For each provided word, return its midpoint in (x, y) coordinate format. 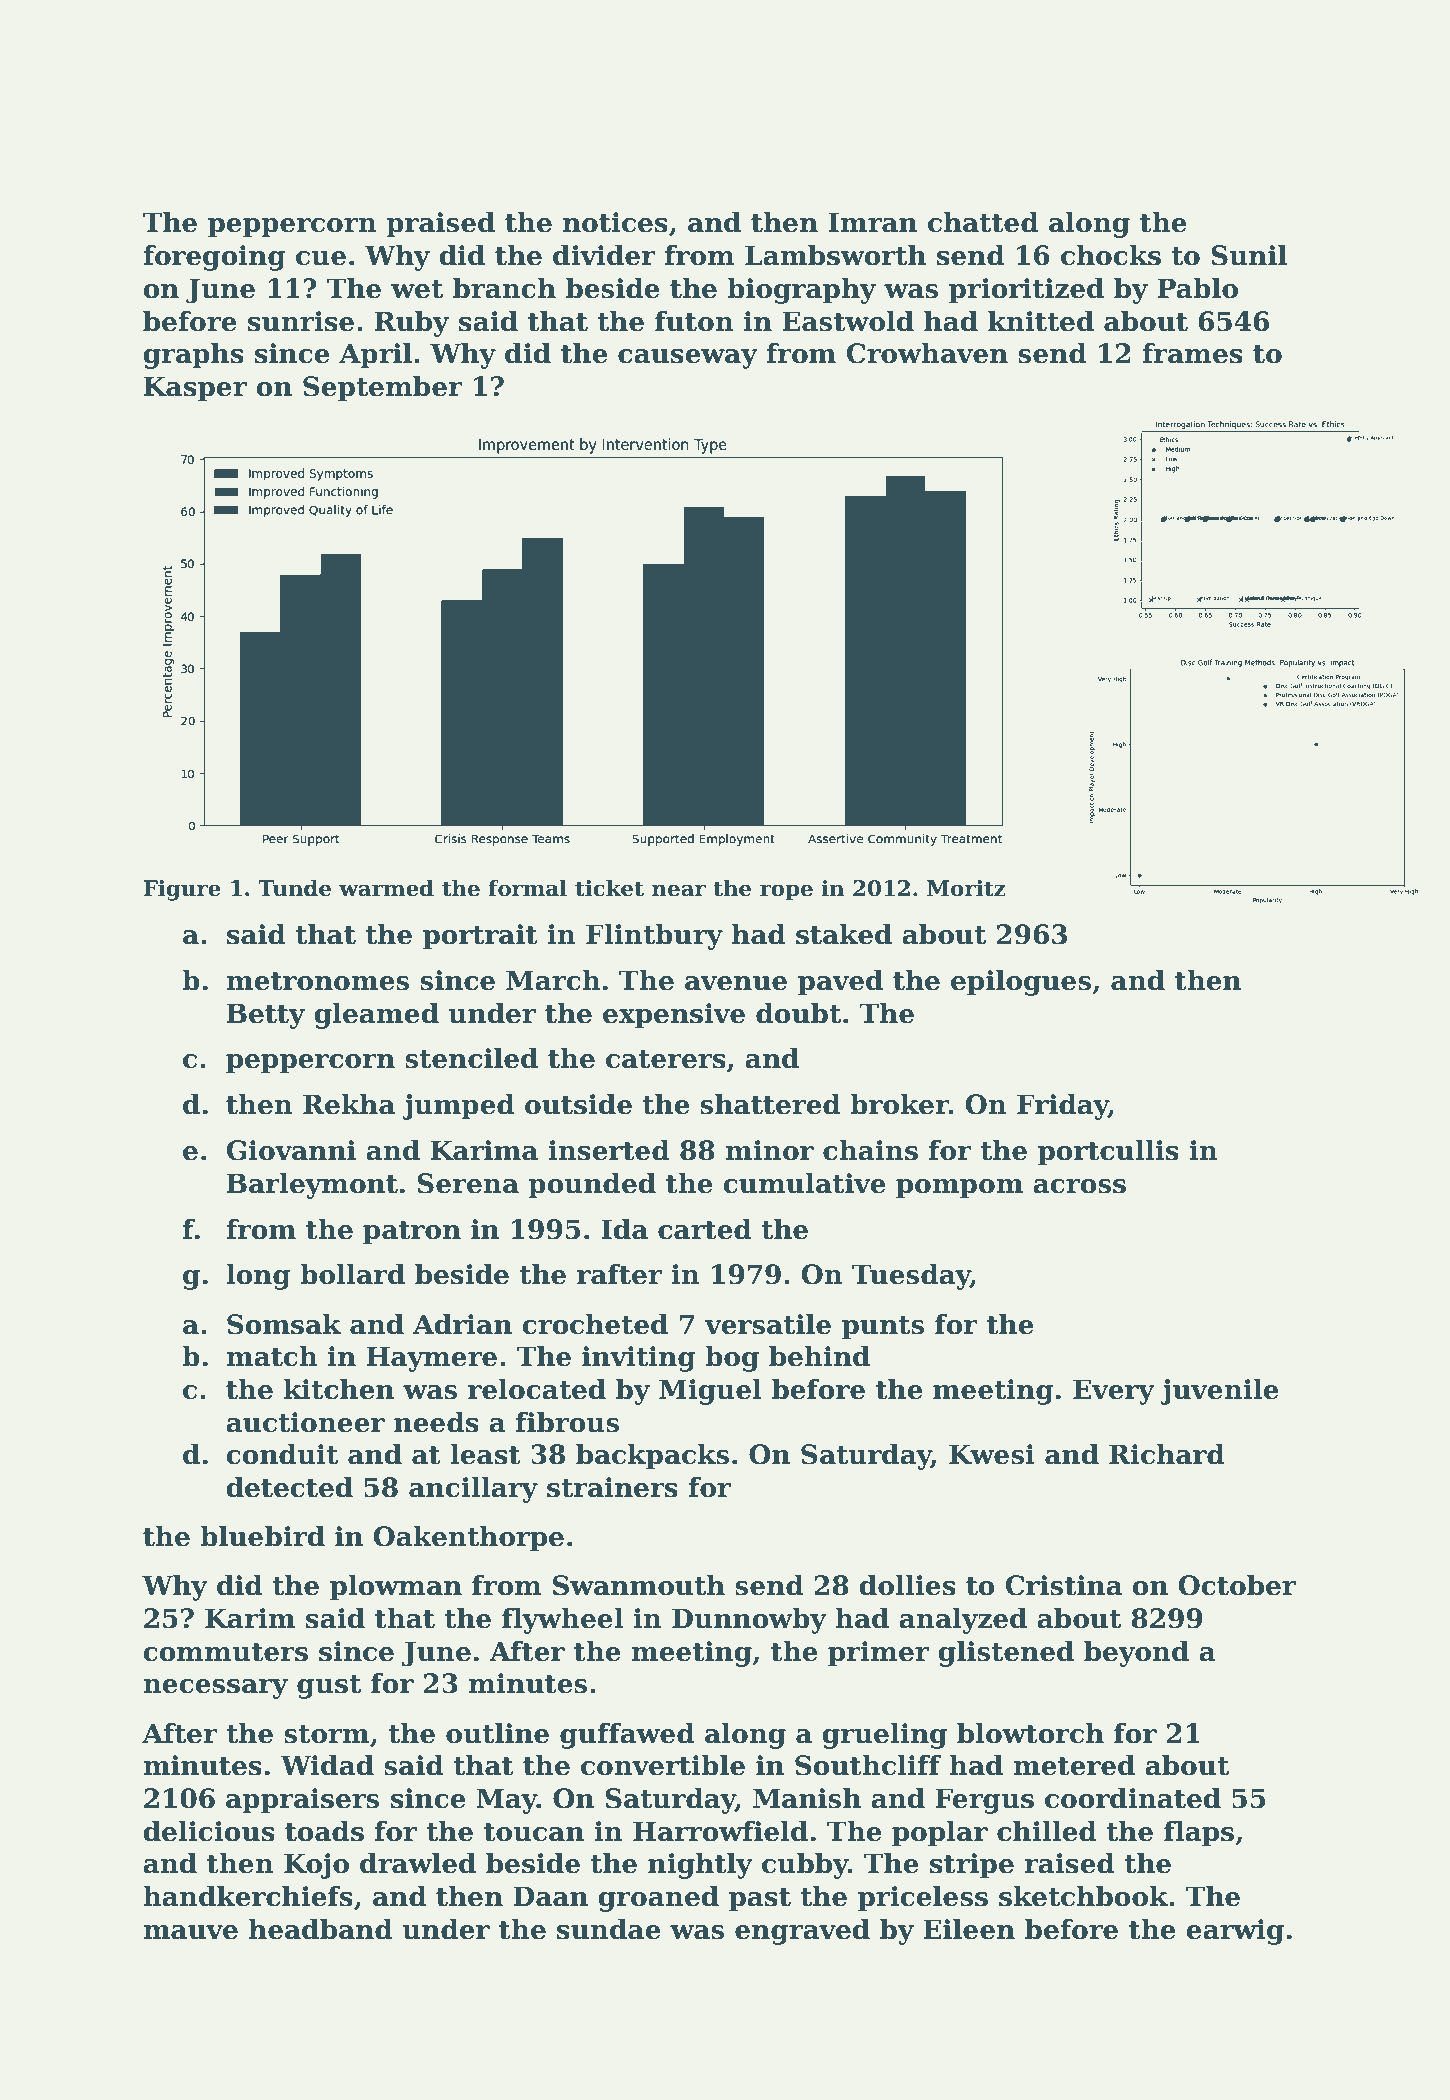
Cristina (1064, 1585)
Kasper (195, 389)
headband (321, 1929)
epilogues (1021, 983)
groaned (658, 1899)
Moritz (966, 888)
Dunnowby (749, 1621)
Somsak (284, 1324)
